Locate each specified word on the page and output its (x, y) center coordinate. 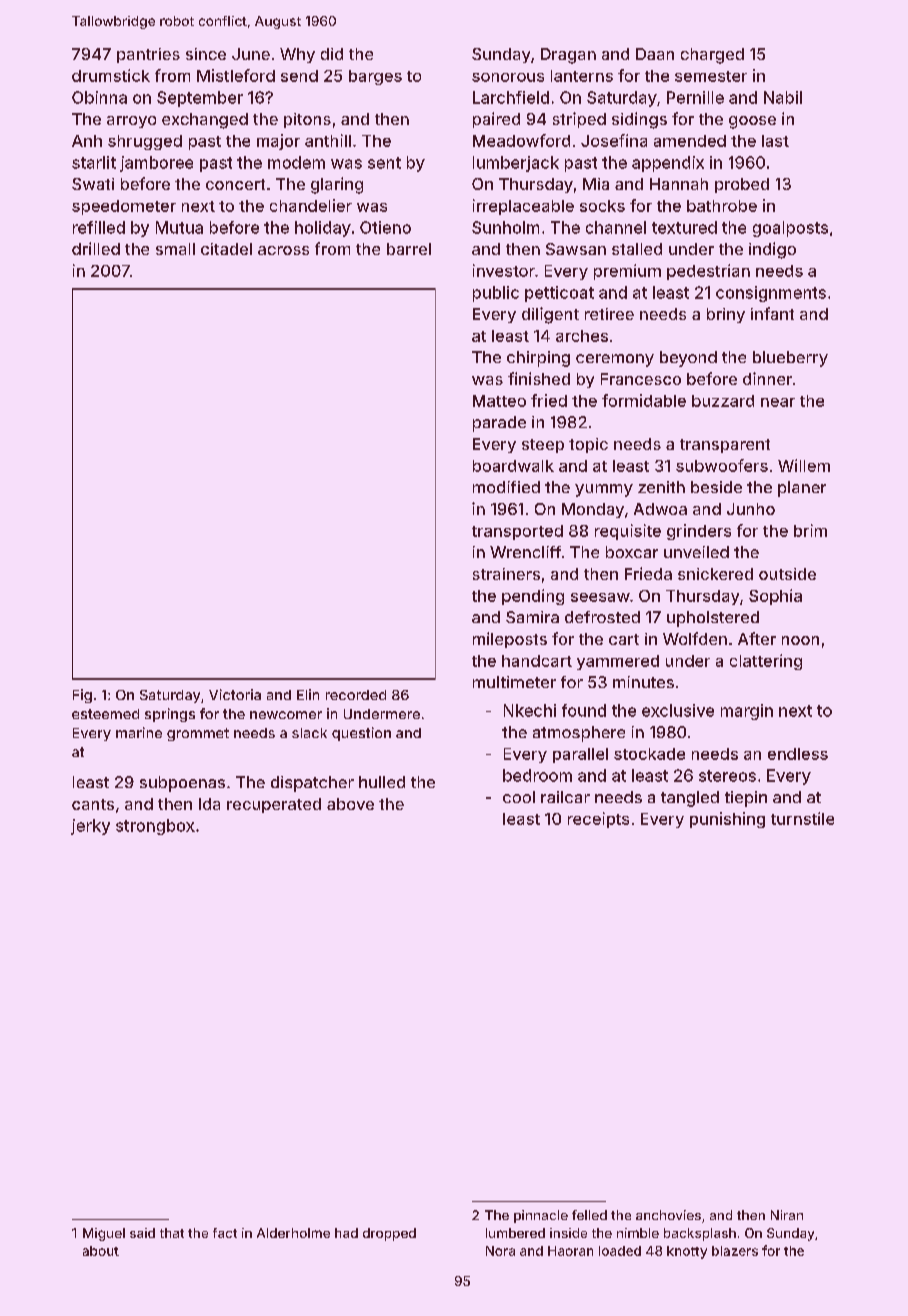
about (101, 1251)
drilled (96, 248)
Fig (82, 696)
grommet (198, 734)
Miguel (104, 1234)
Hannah (679, 184)
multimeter (514, 682)
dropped (389, 1234)
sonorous (508, 77)
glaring (337, 185)
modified (506, 487)
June (251, 54)
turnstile (802, 818)
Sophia (775, 597)
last (775, 141)
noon (800, 640)
